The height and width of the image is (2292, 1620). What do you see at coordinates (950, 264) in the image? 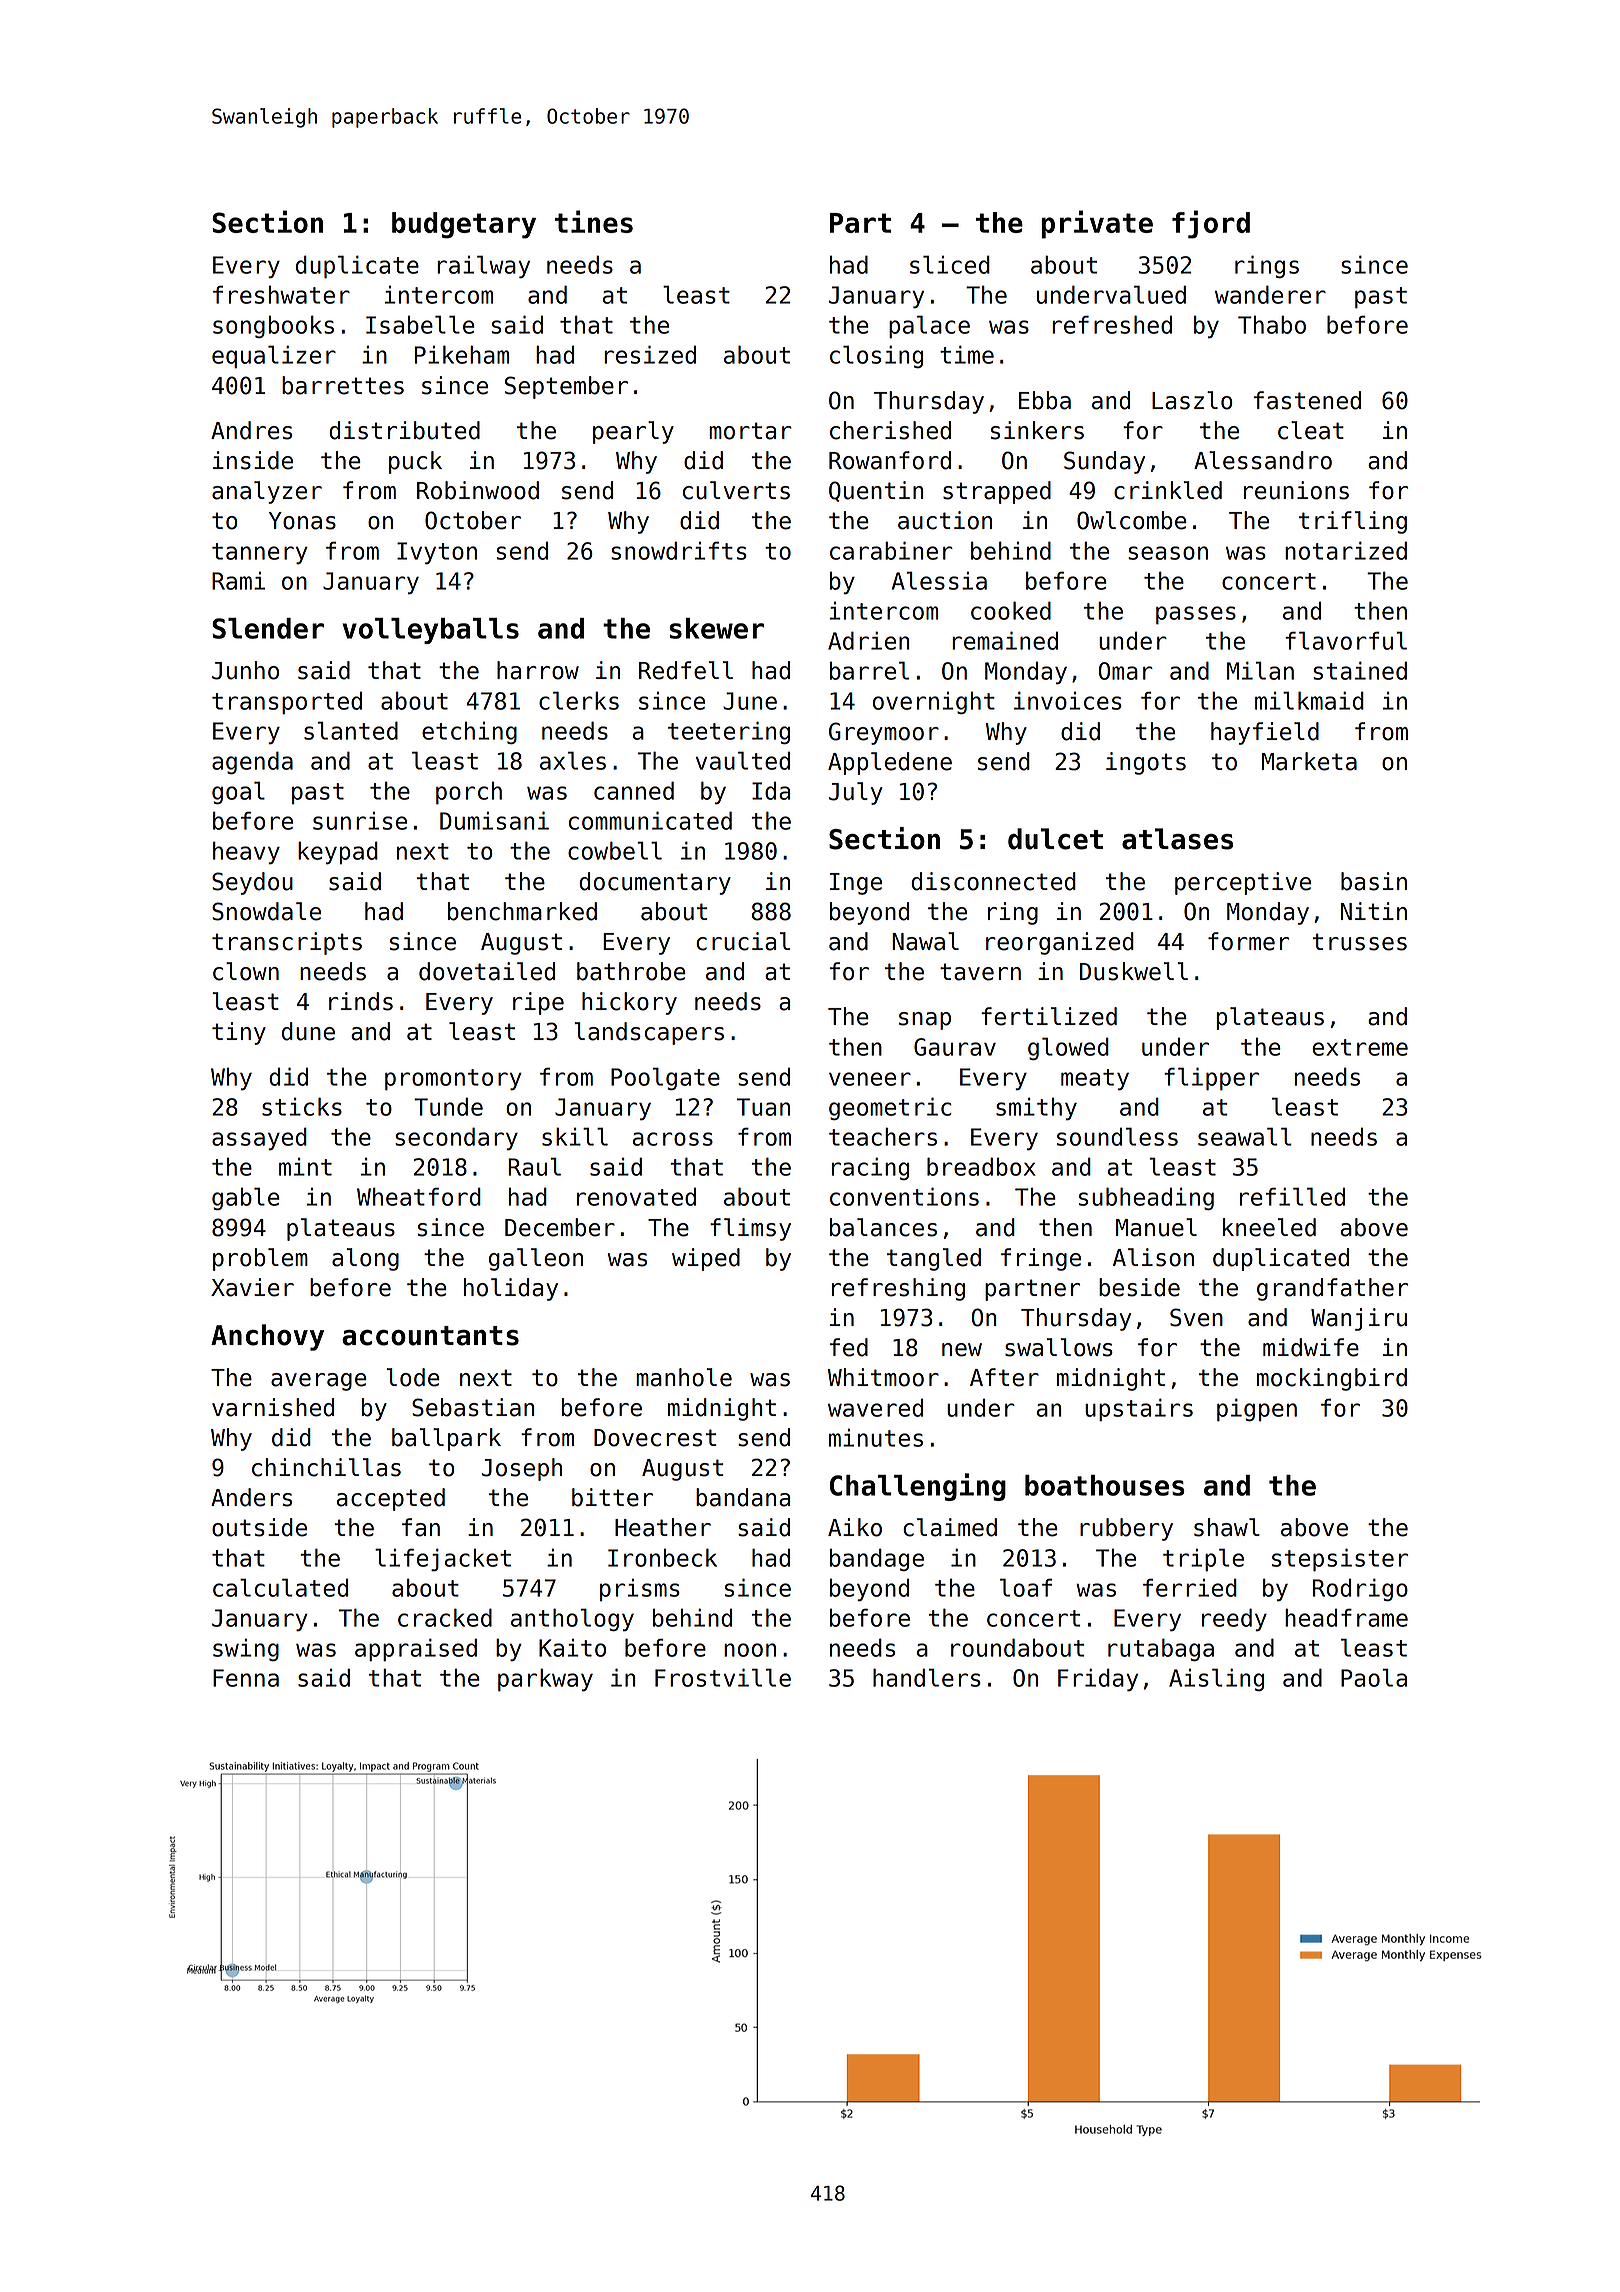
I see `sliced` at bounding box center [950, 264].
